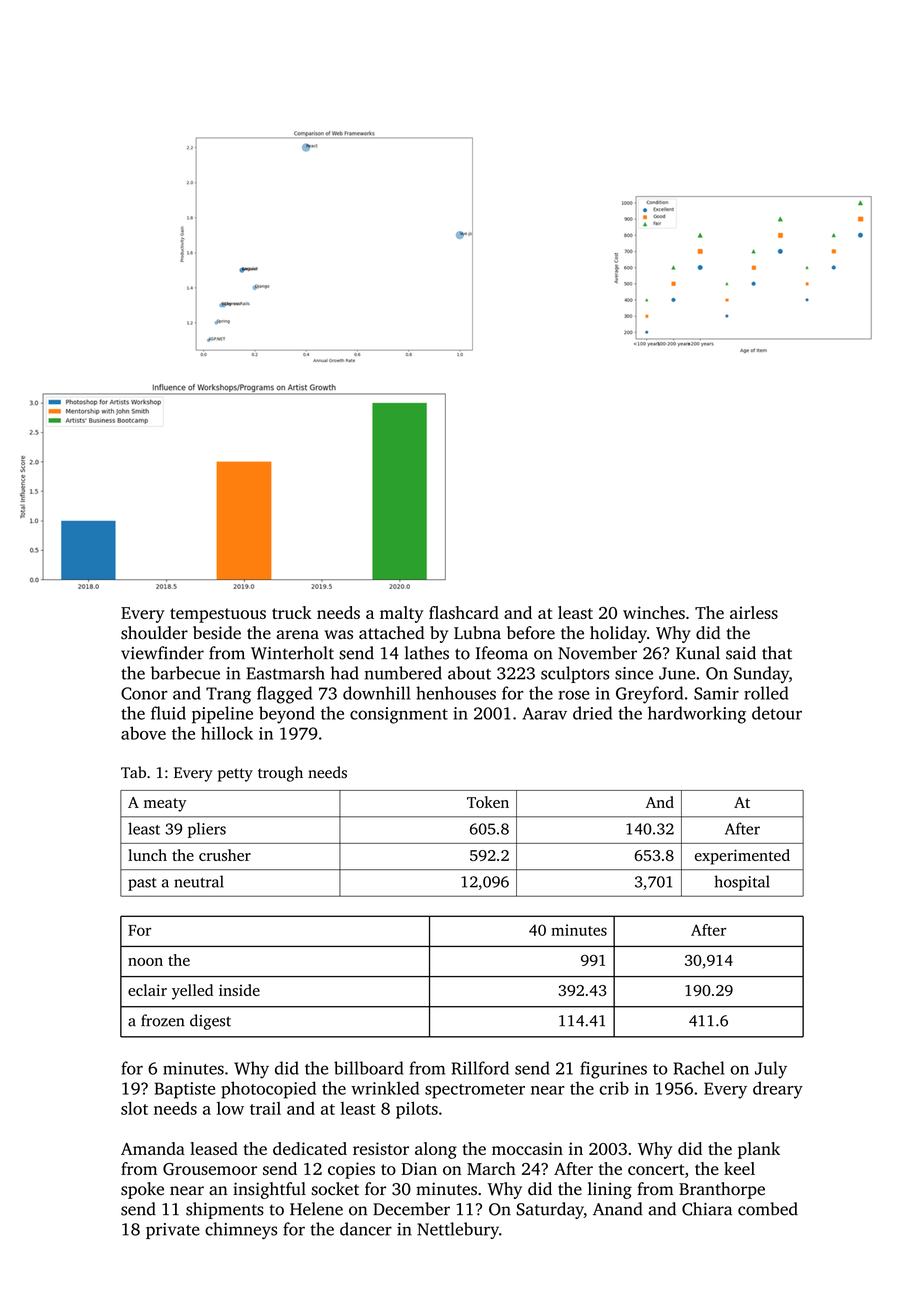 This image has width=924, height=1308. What do you see at coordinates (297, 635) in the image?
I see `arena` at bounding box center [297, 635].
